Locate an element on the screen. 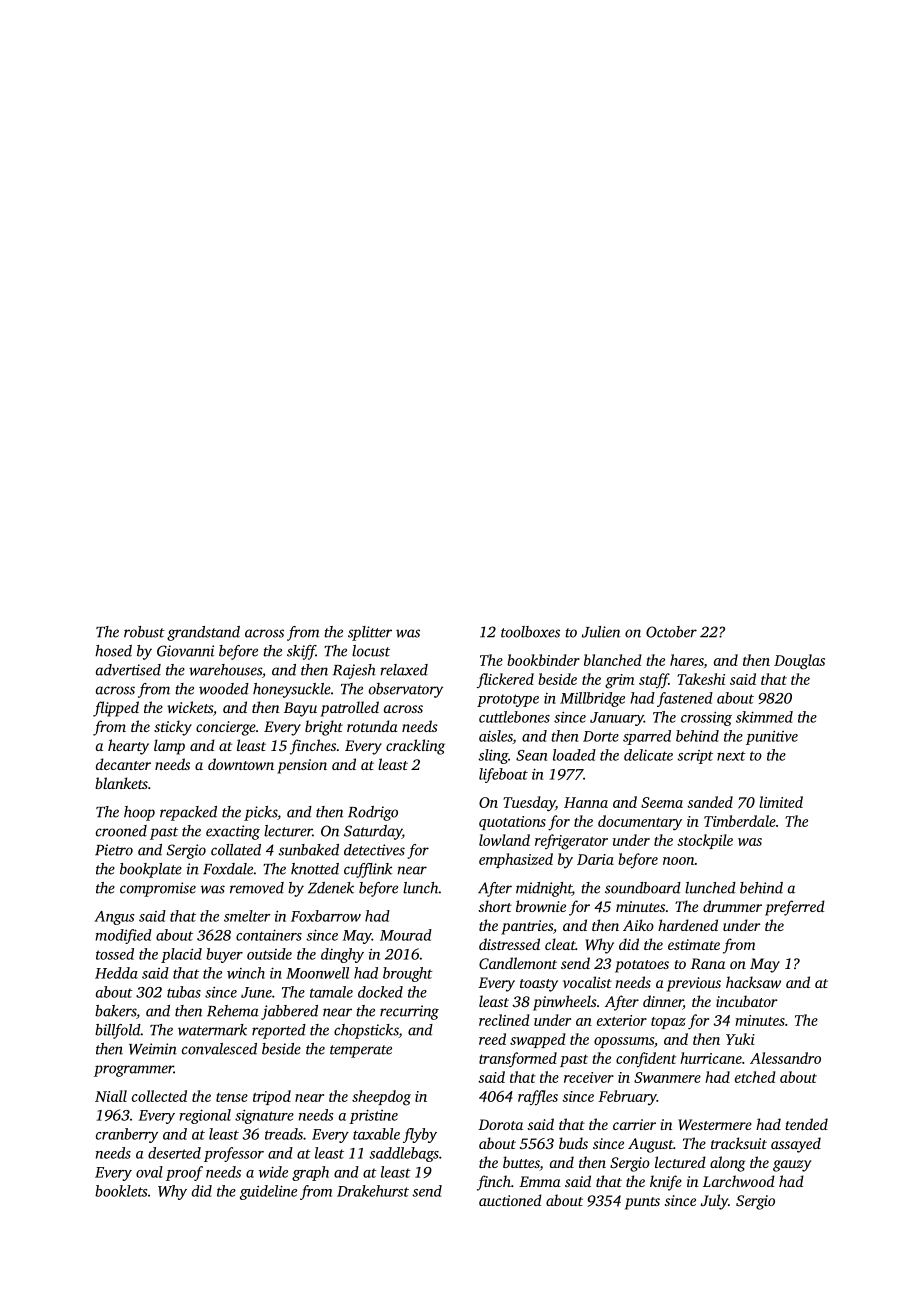 This screenshot has width=924, height=1308. Larchwood is located at coordinates (739, 1181).
